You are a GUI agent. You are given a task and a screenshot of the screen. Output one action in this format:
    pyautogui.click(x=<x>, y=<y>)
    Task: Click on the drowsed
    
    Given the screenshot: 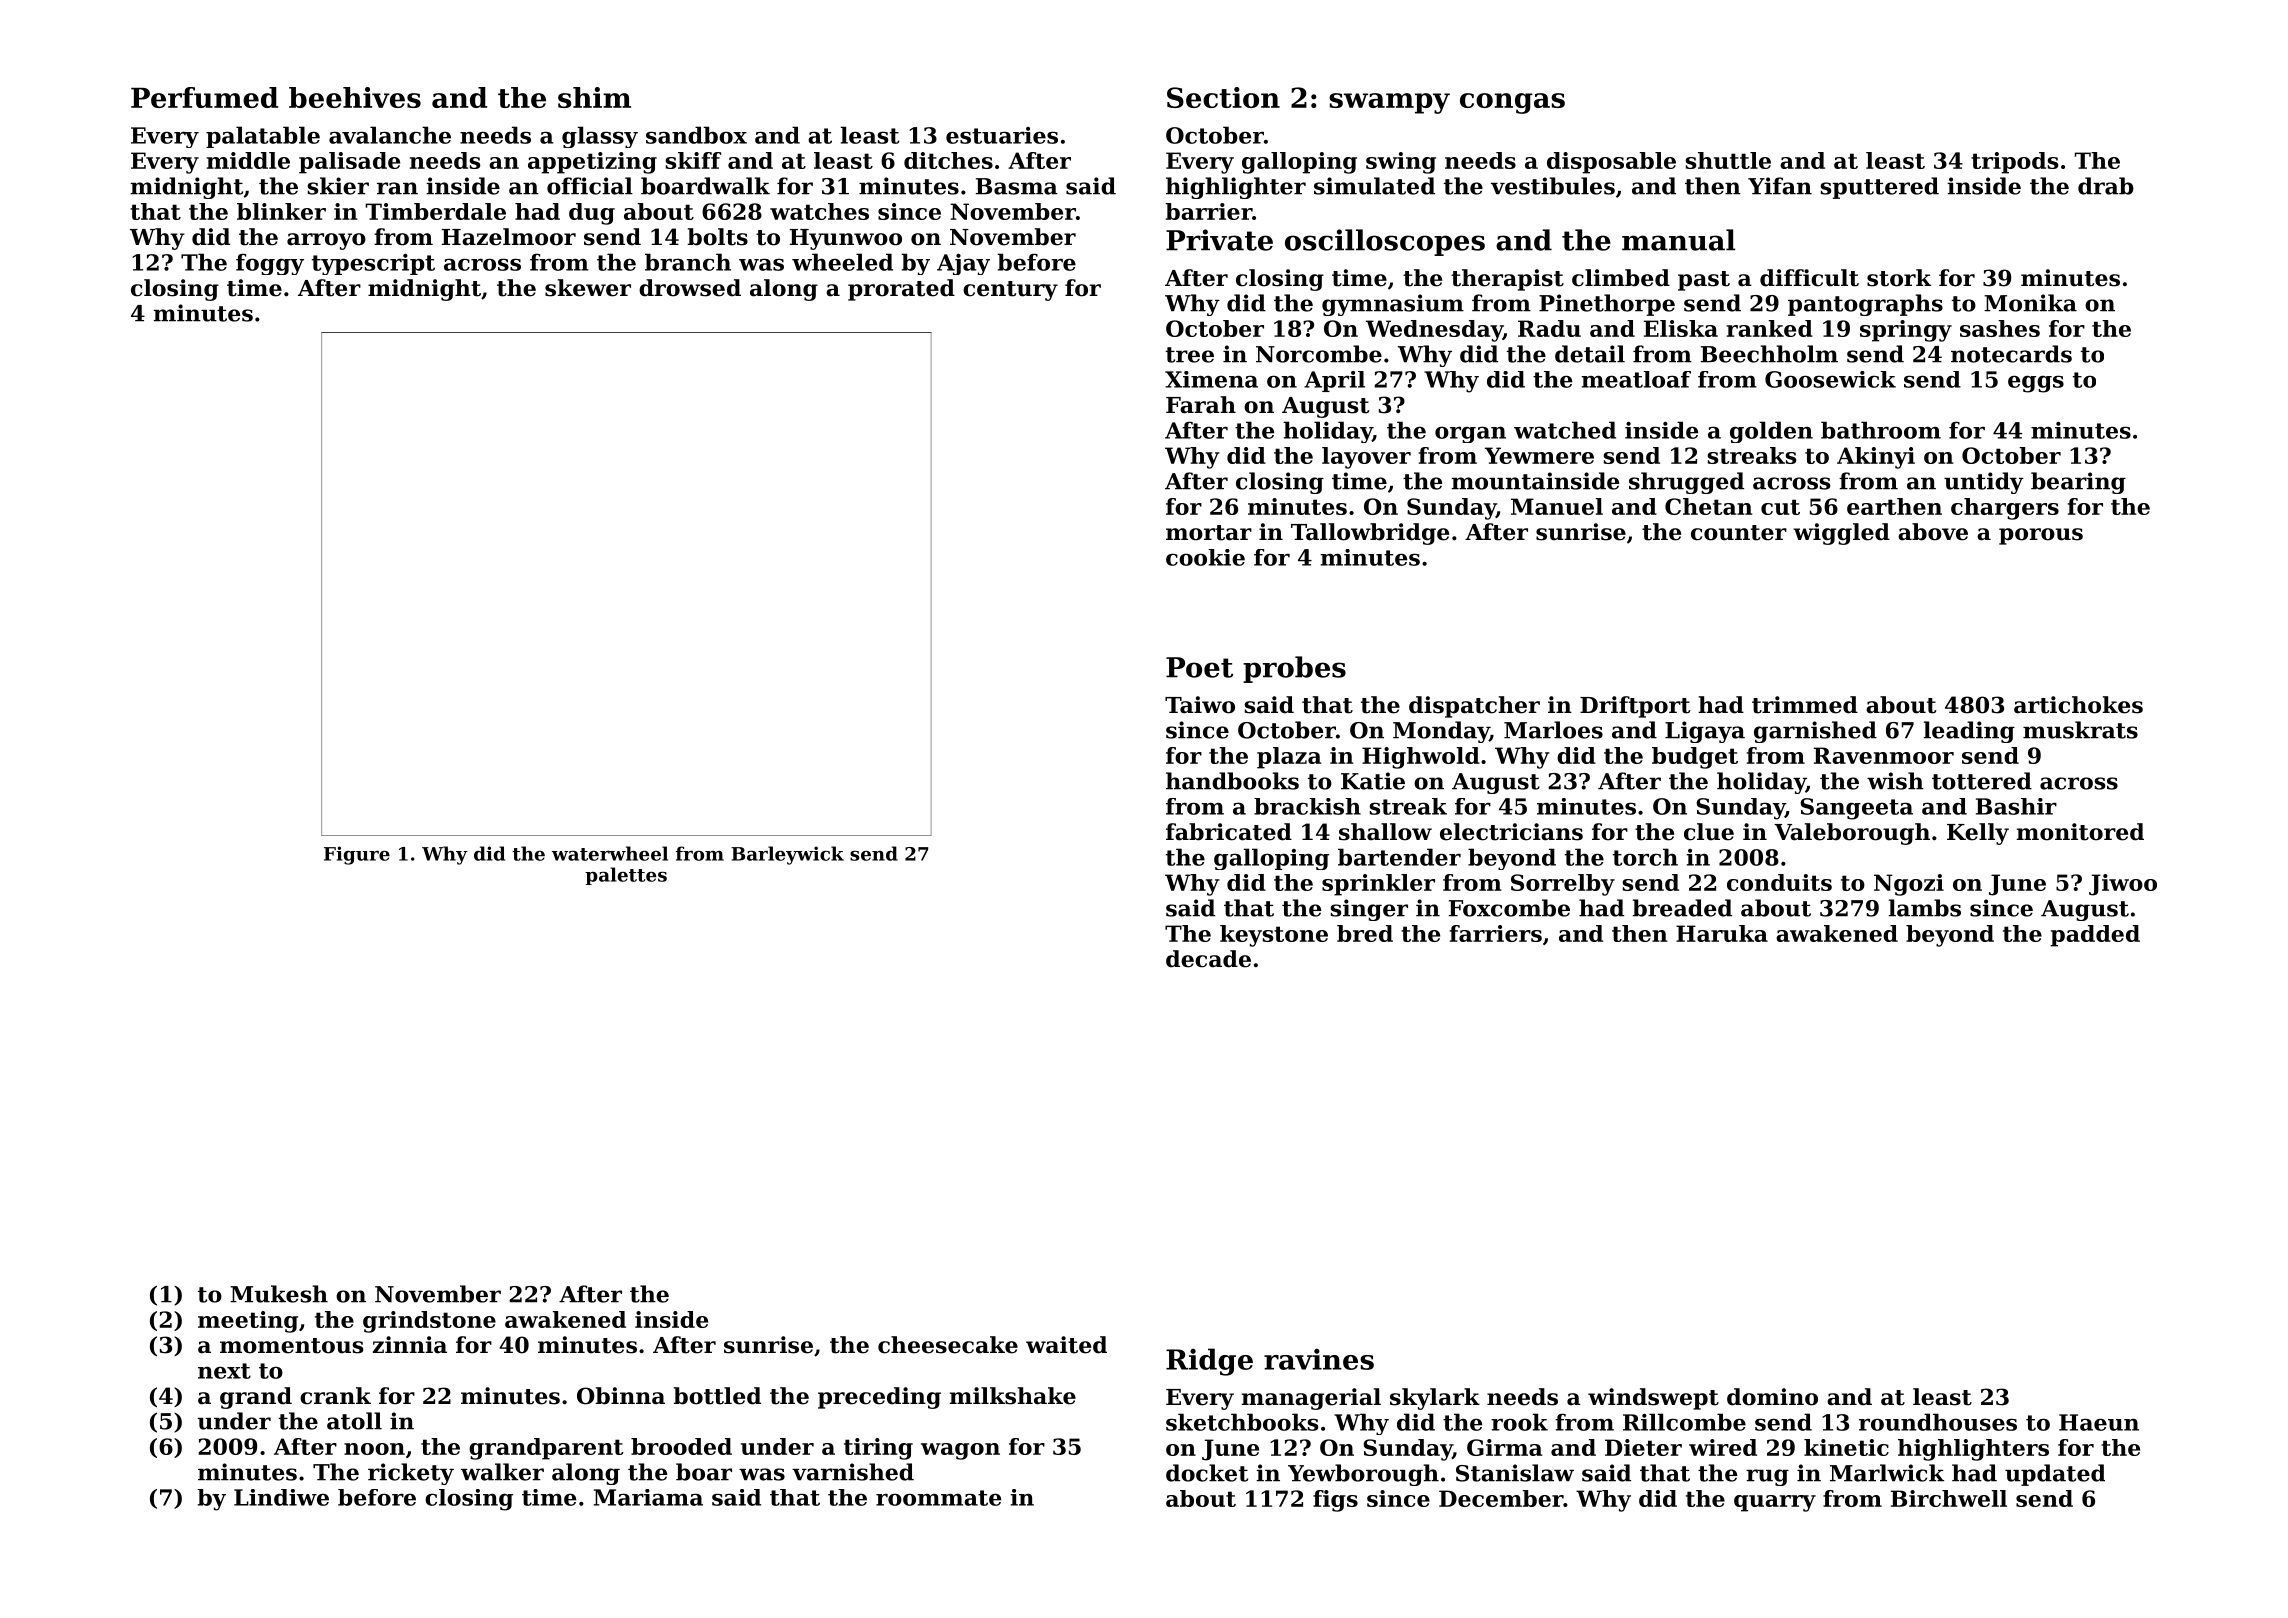 What is the action you would take?
    pyautogui.click(x=690, y=288)
